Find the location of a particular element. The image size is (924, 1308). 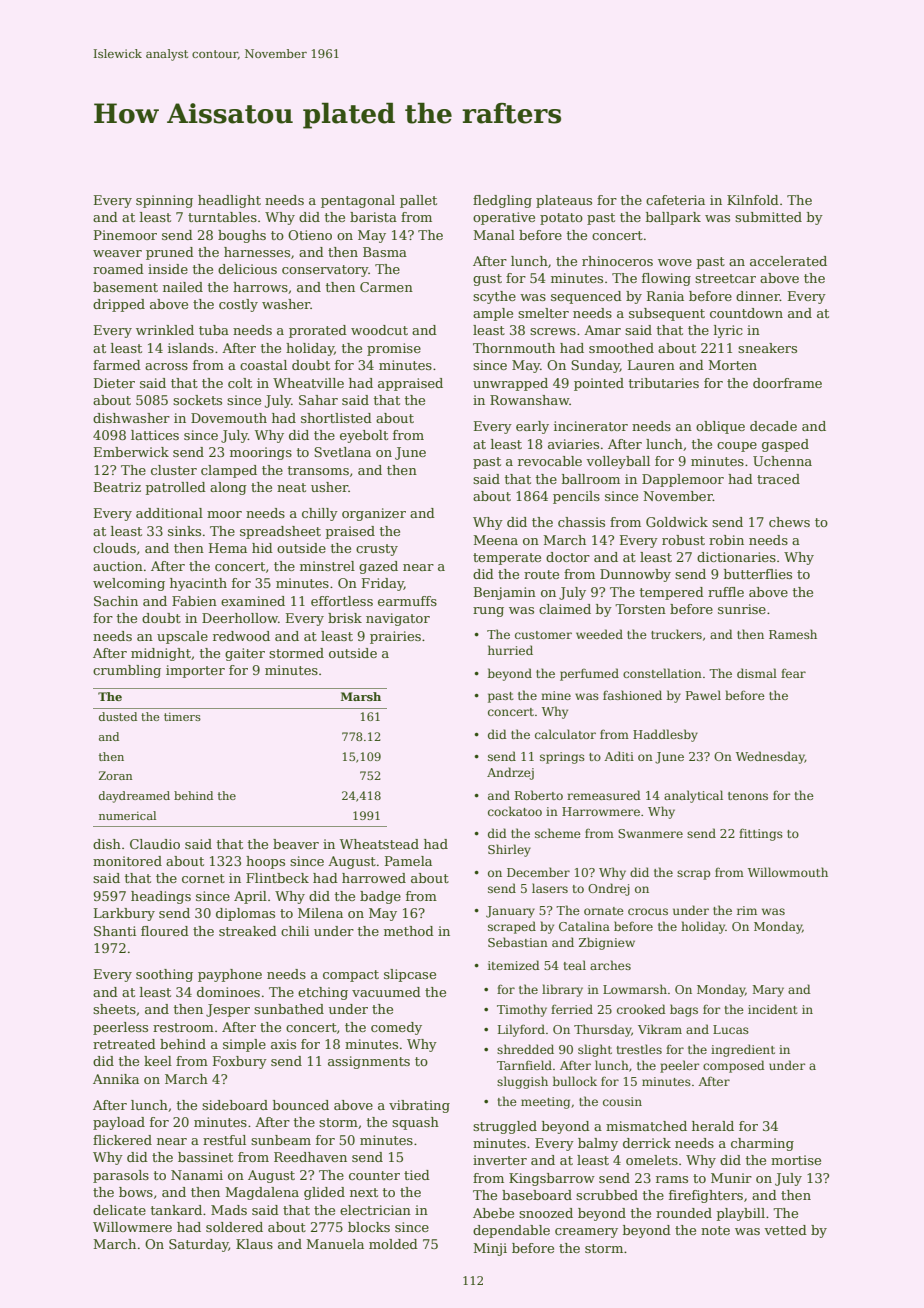

Saturday is located at coordinates (199, 1245).
